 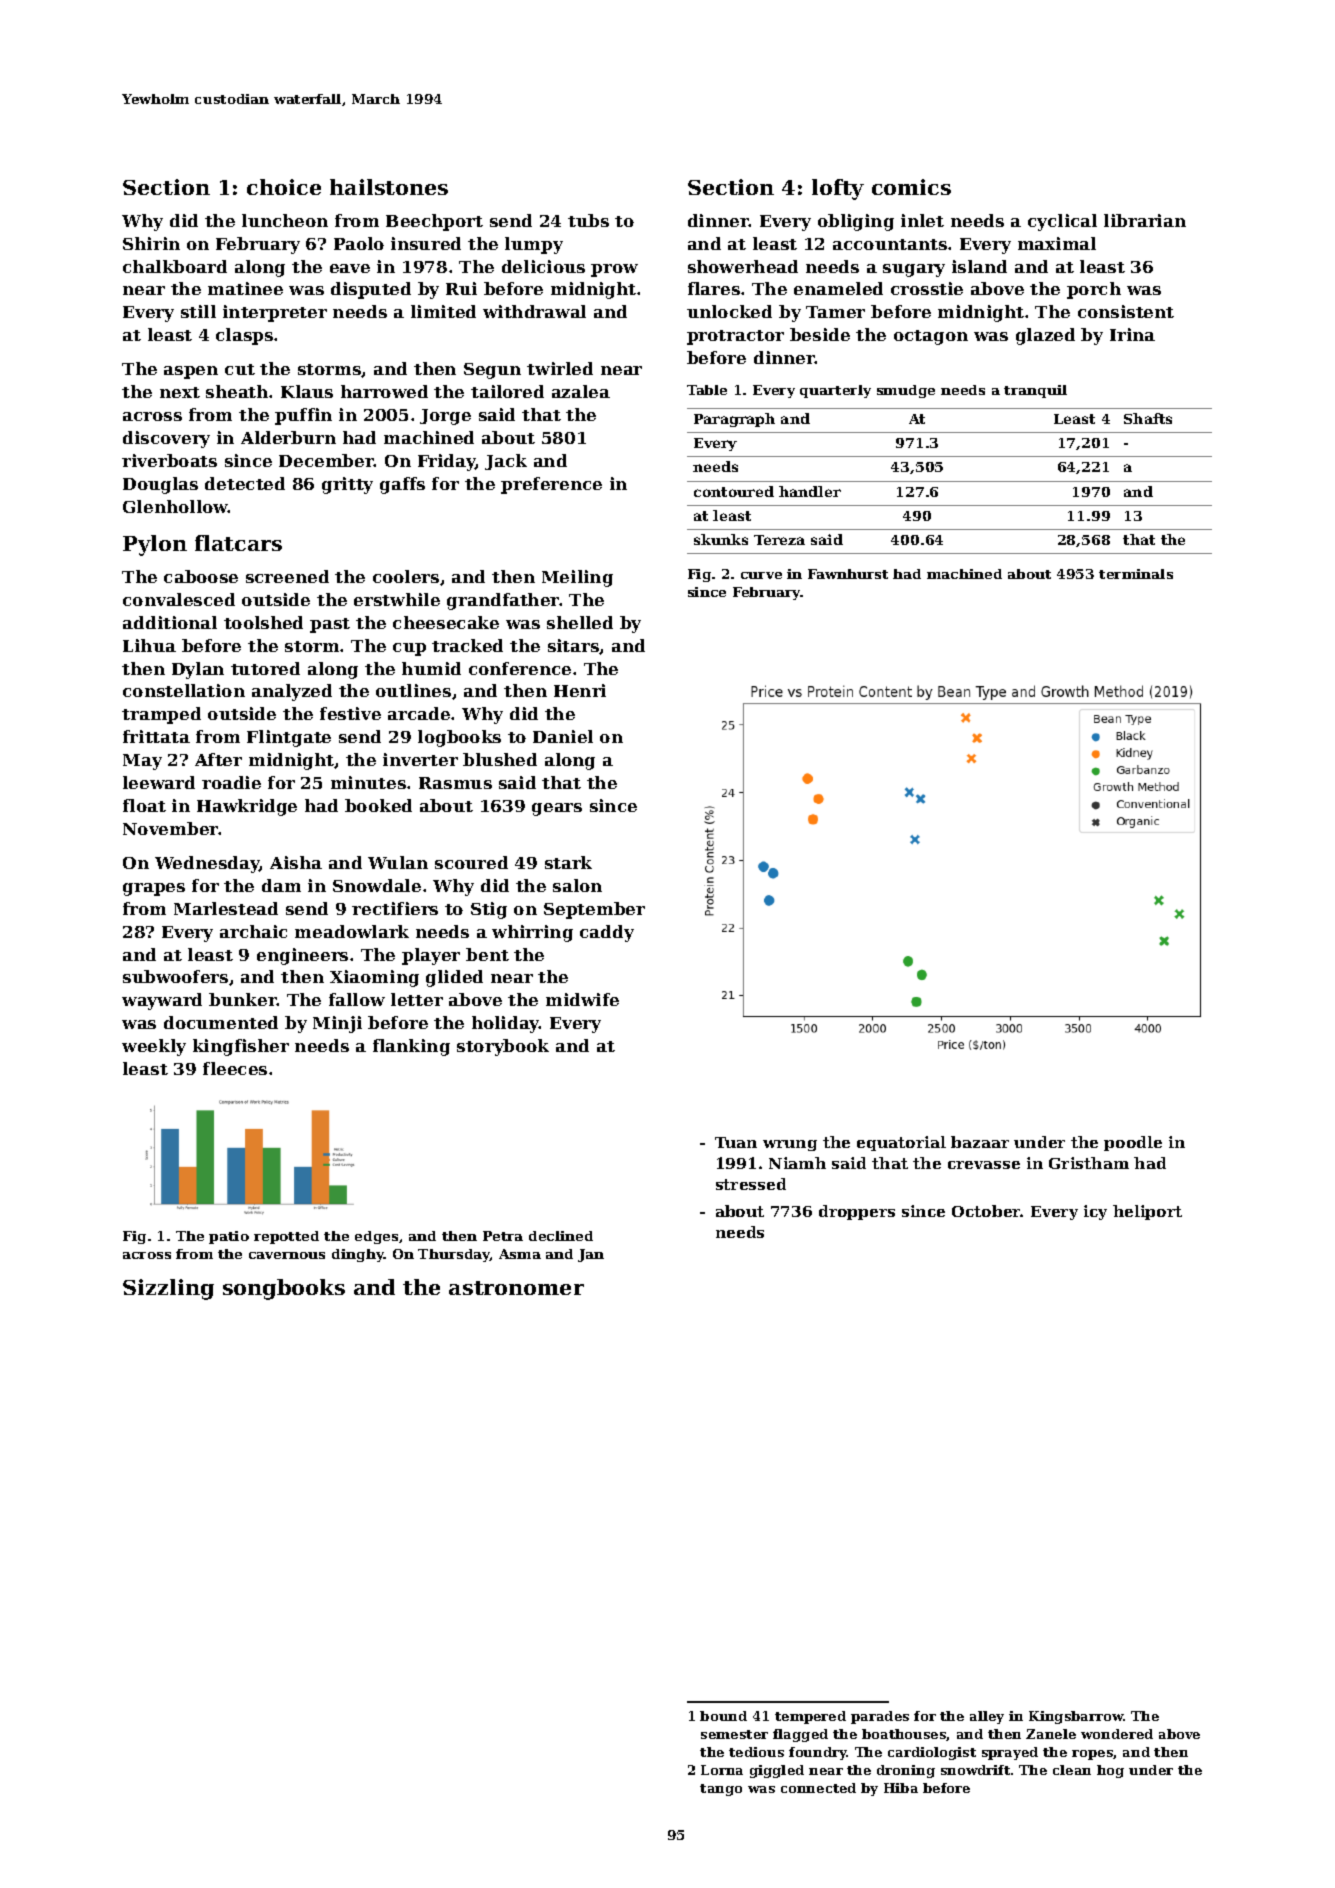 What do you see at coordinates (384, 391) in the document?
I see `harrowed` at bounding box center [384, 391].
